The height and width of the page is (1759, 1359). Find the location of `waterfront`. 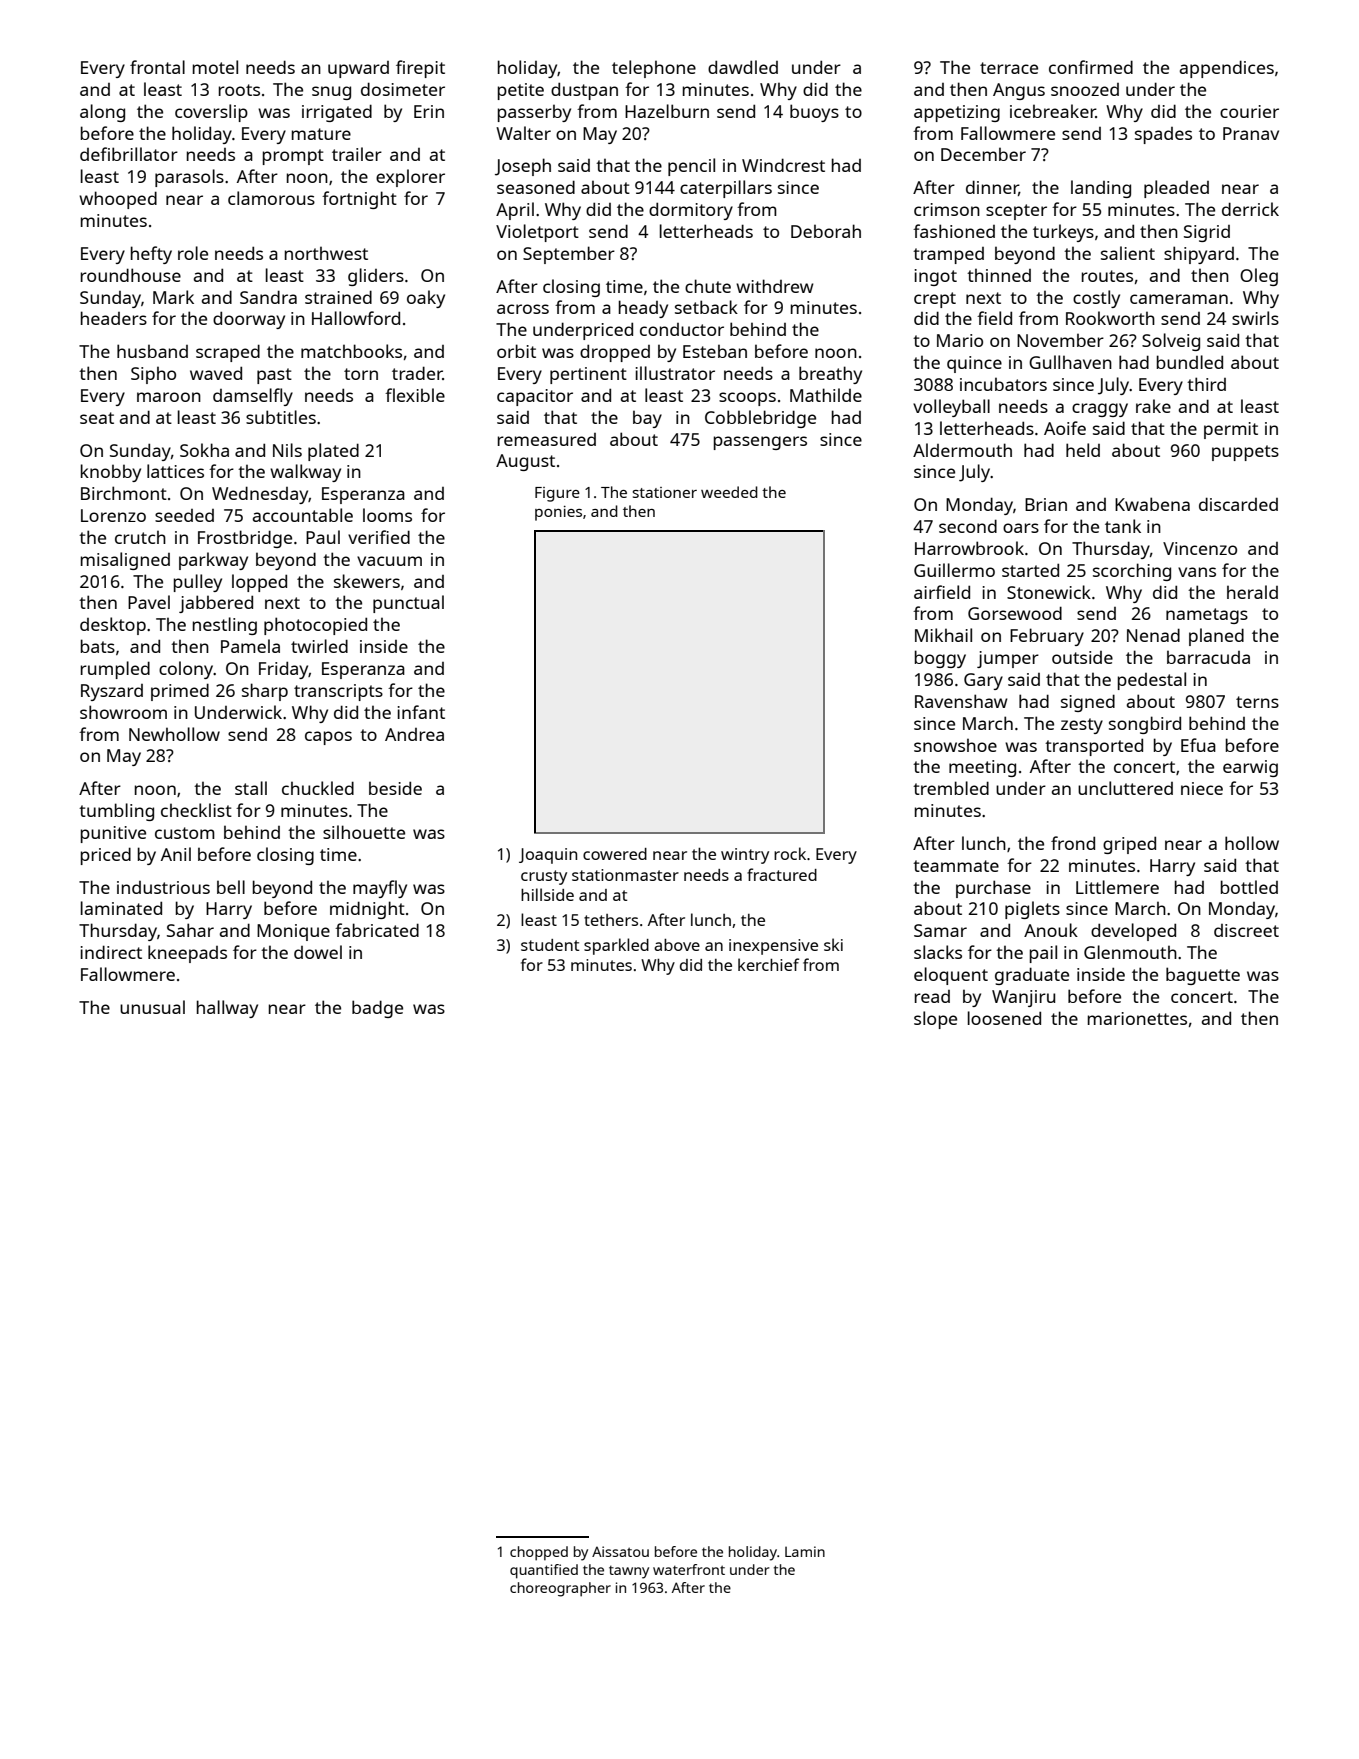

waterfront is located at coordinates (689, 1569).
